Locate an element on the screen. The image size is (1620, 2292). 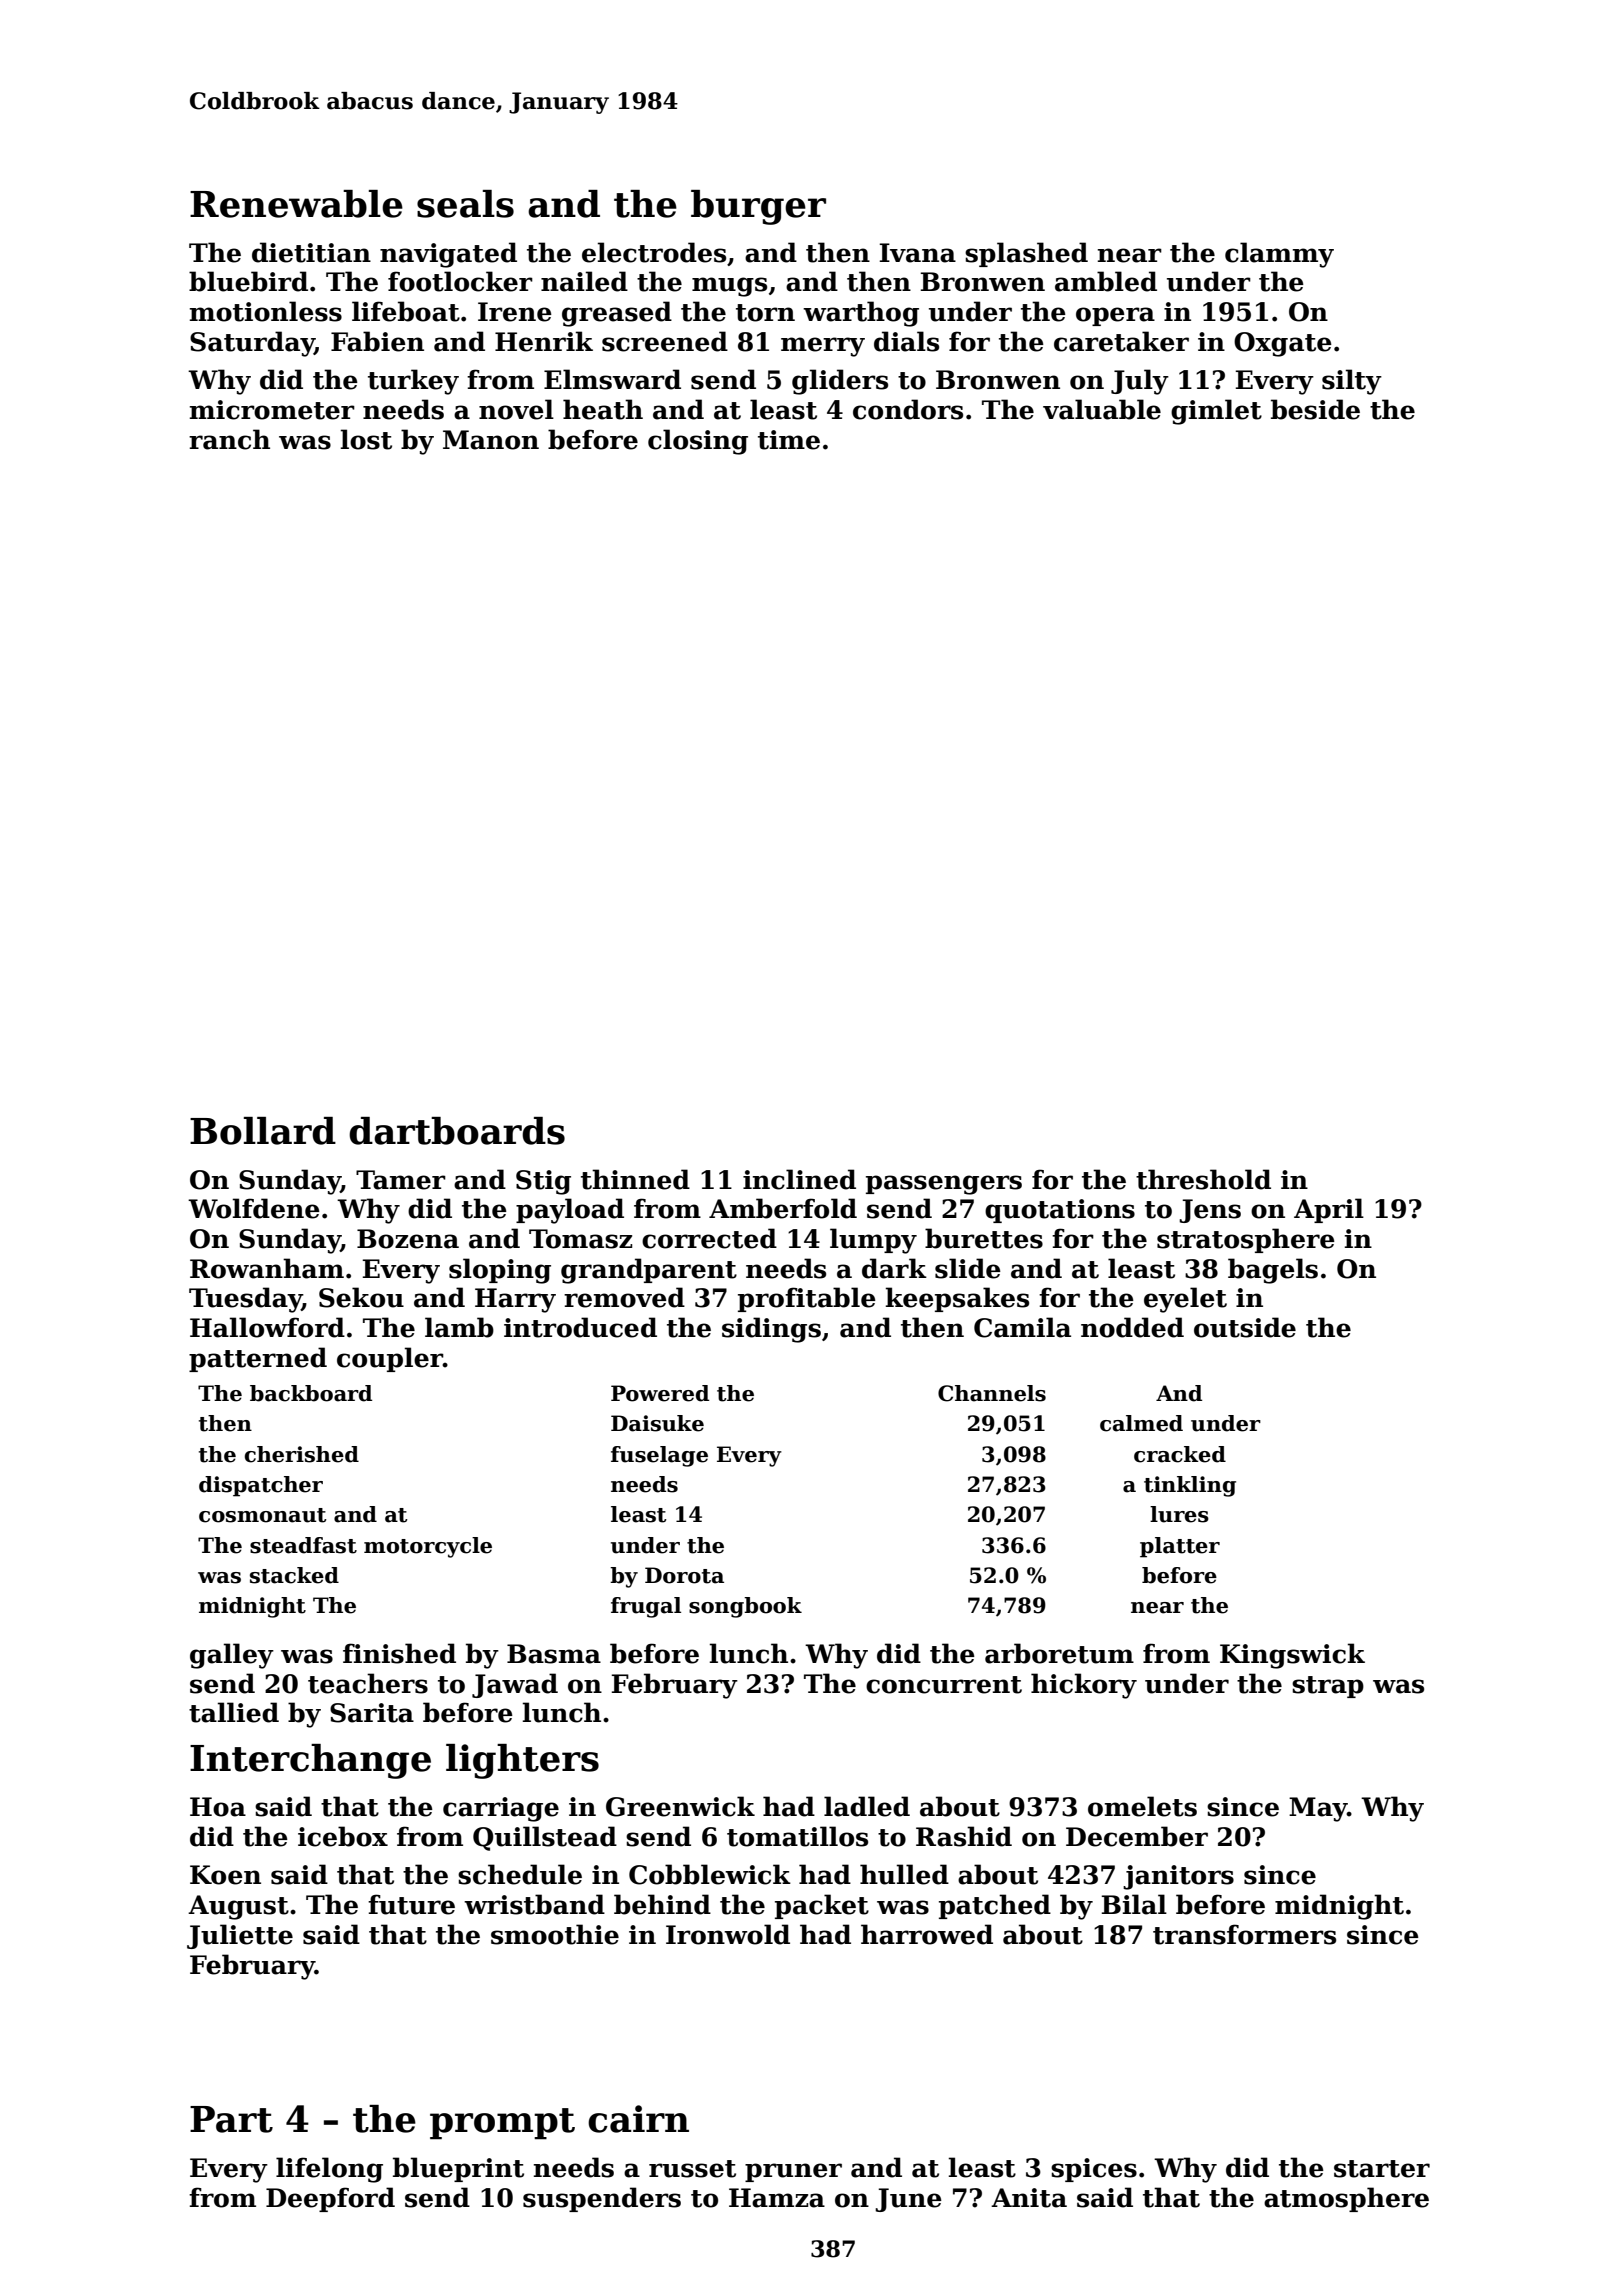
spices is located at coordinates (1094, 2170).
